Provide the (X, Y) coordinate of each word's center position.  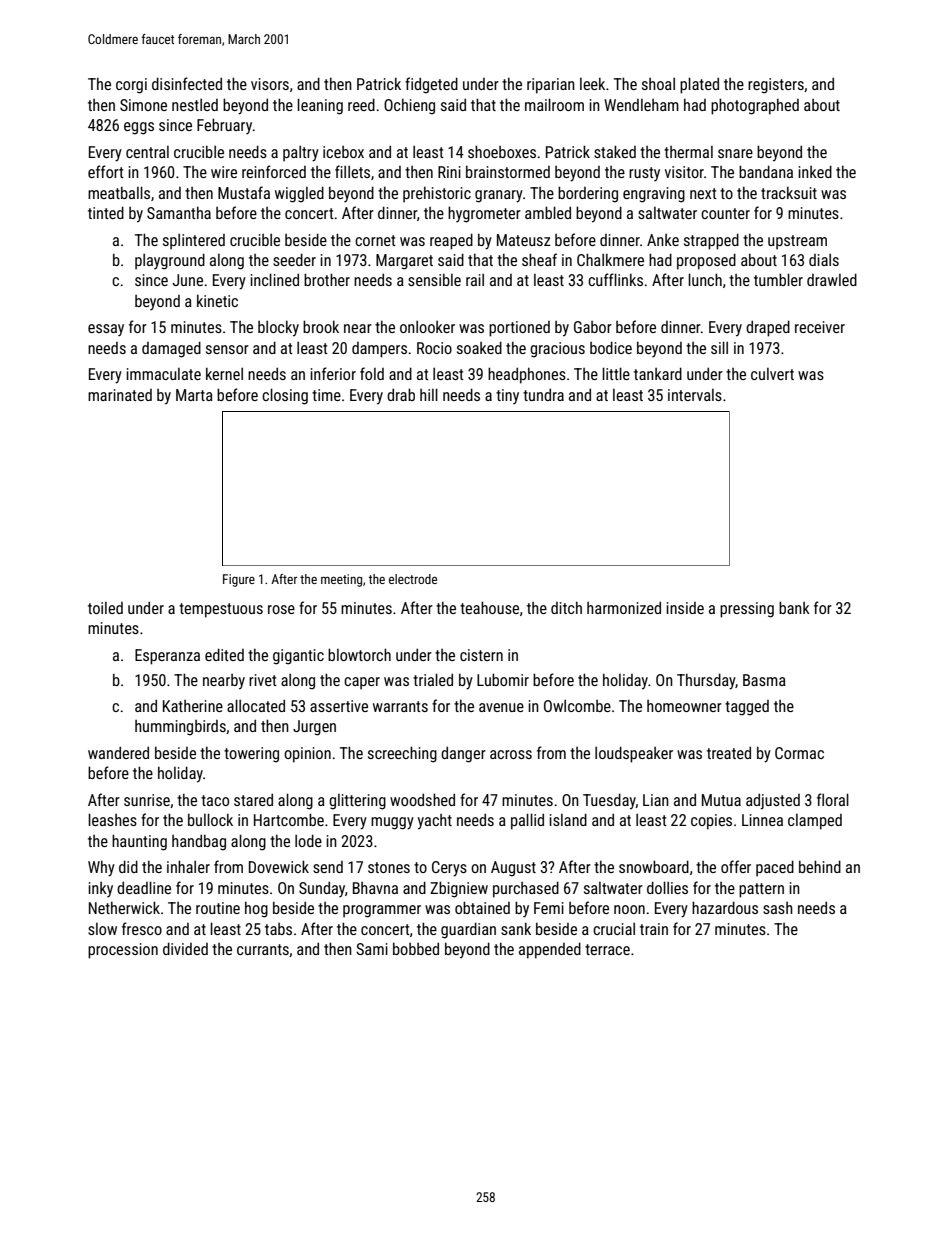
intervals (695, 395)
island (568, 819)
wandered (118, 752)
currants (263, 949)
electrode (413, 579)
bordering (588, 194)
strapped (711, 241)
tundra (543, 394)
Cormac (799, 753)
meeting (341, 580)
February (224, 126)
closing (285, 396)
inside (685, 608)
